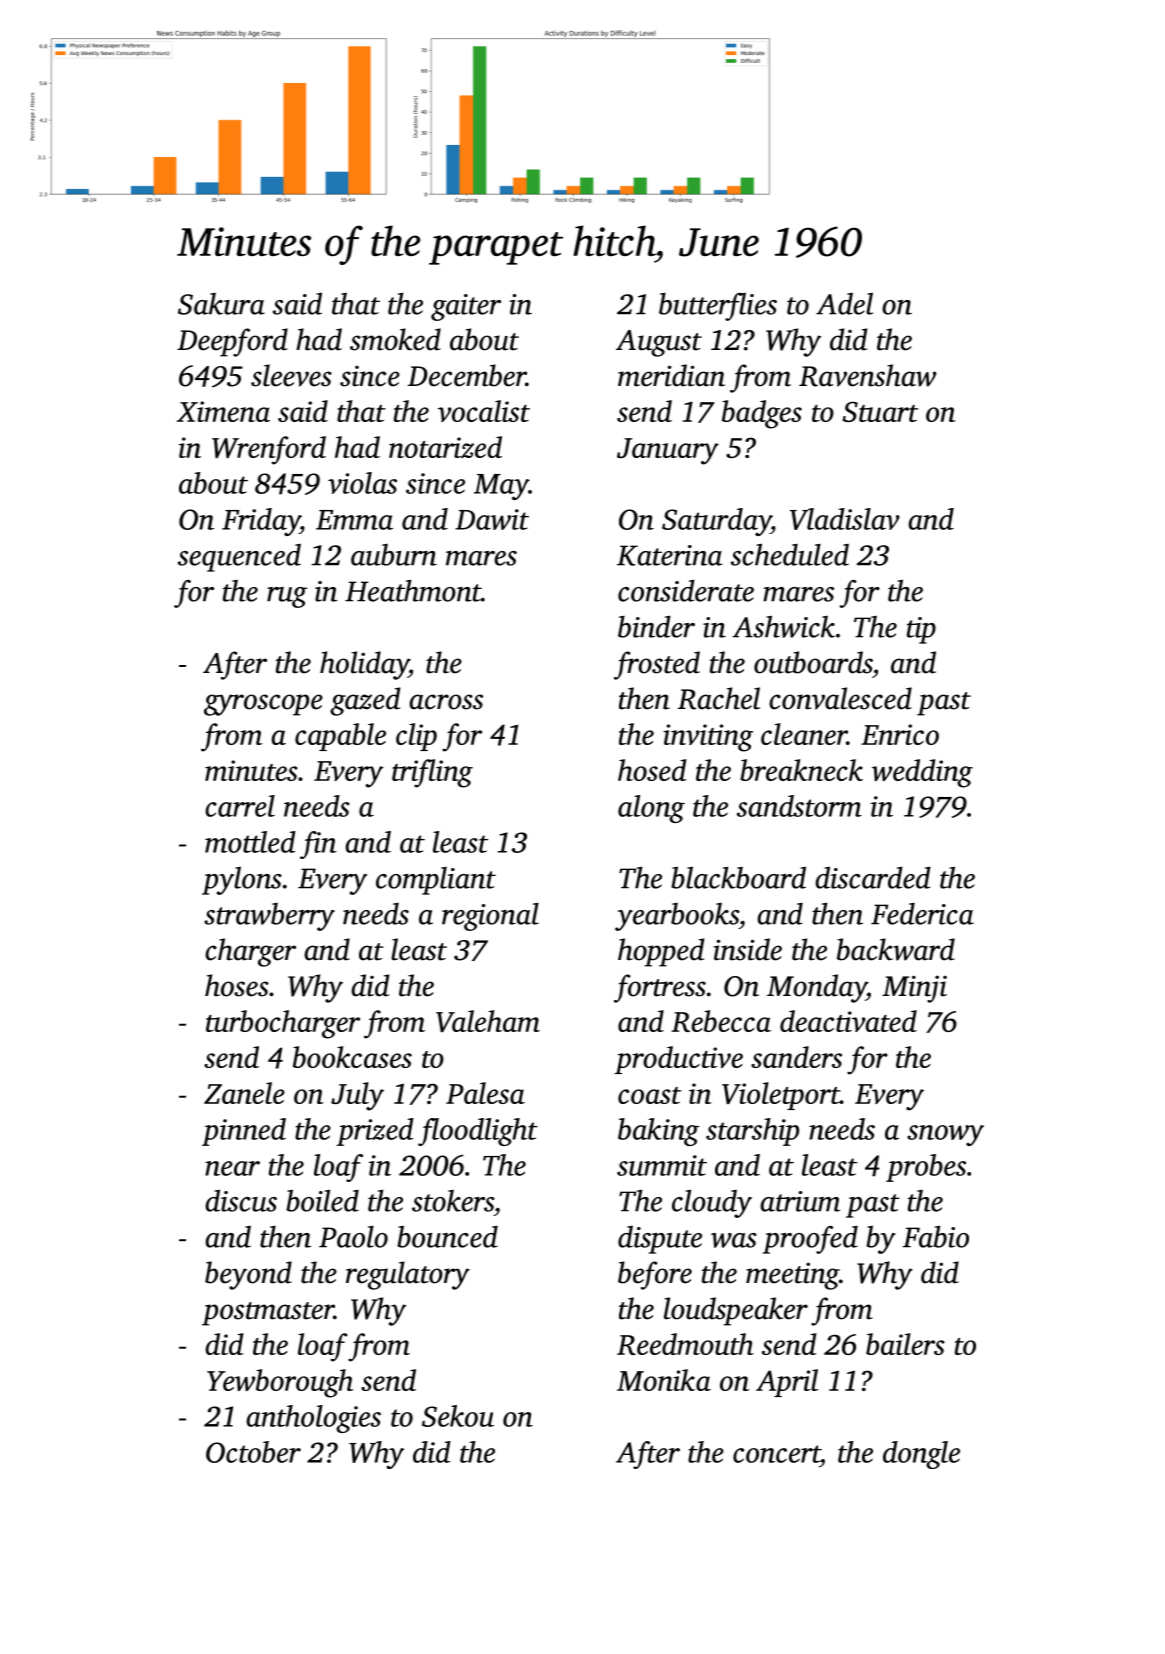 This screenshot has height=1654, width=1165. What do you see at coordinates (880, 411) in the screenshot?
I see `Stuart` at bounding box center [880, 411].
